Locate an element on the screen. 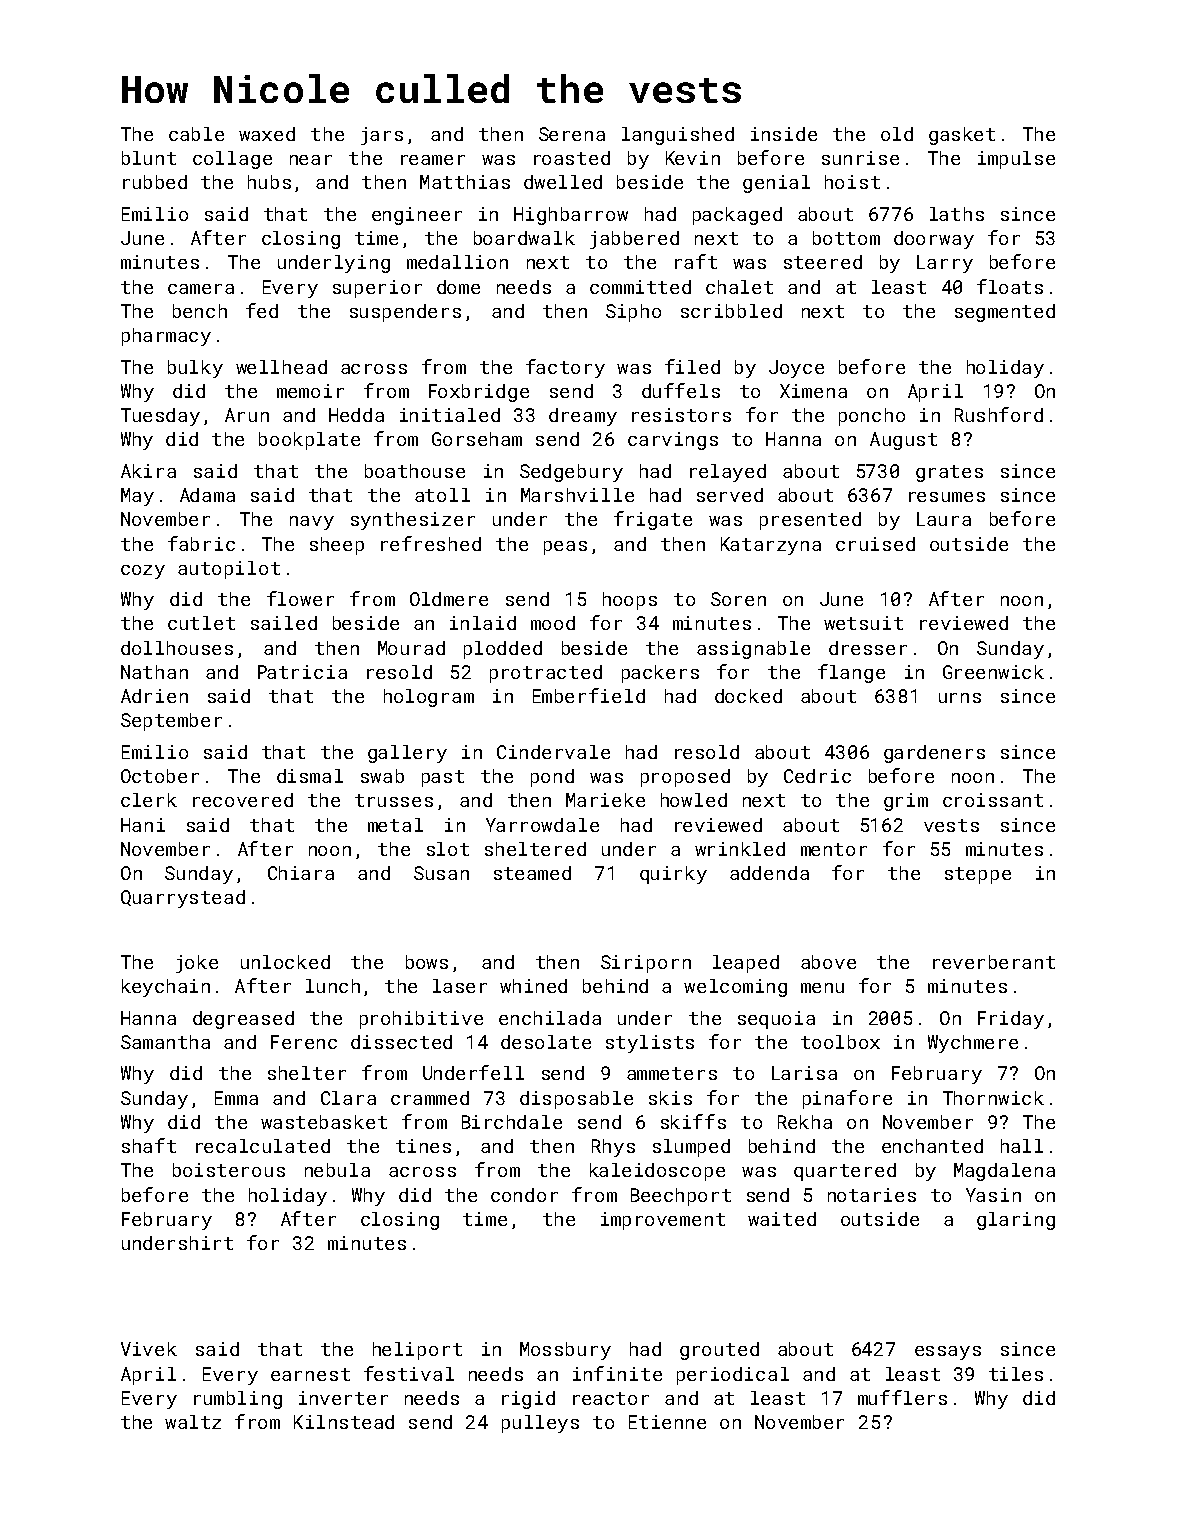 This screenshot has width=1177, height=1523. gallery is located at coordinates (407, 754).
